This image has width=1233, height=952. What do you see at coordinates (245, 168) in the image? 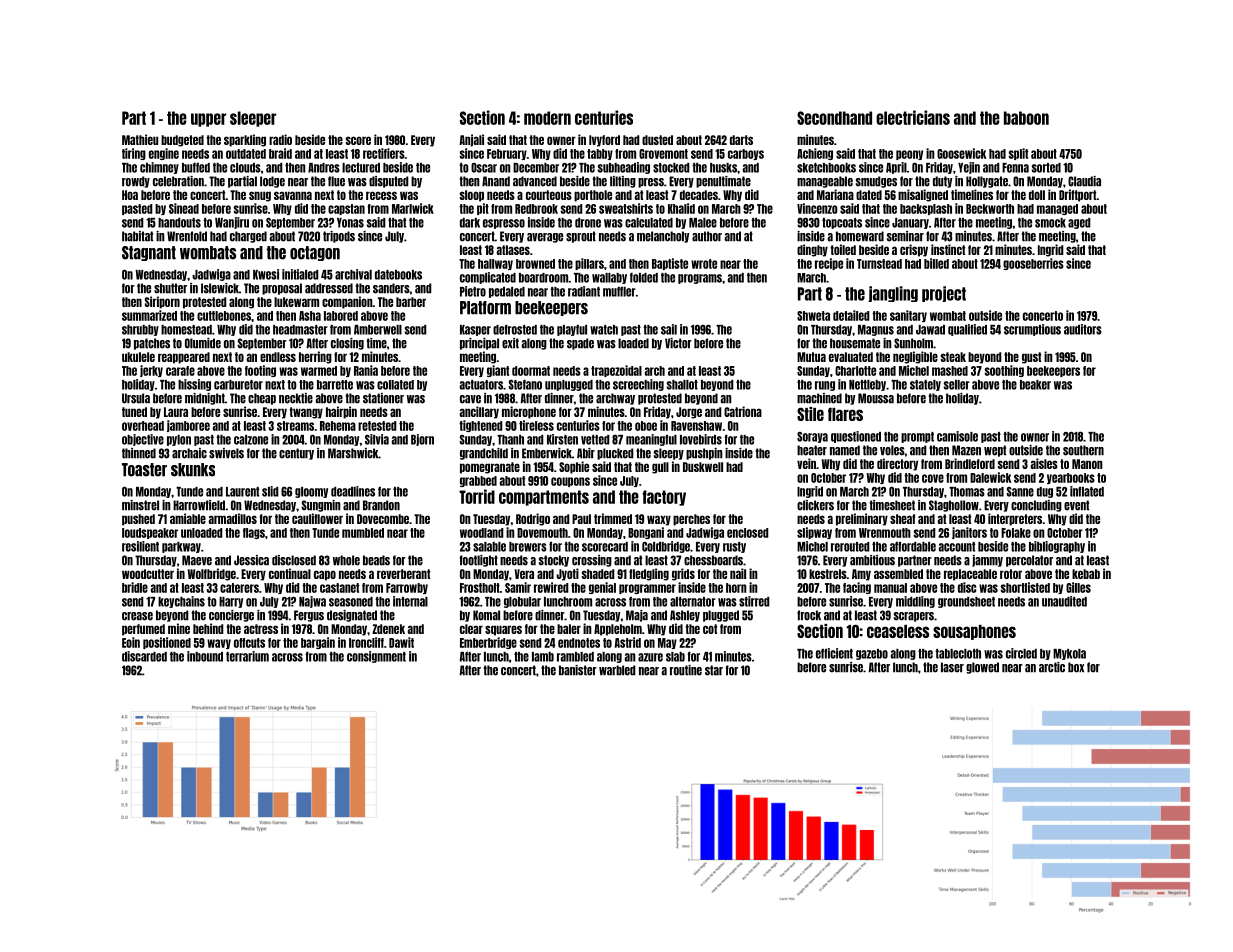
I see `clouds` at bounding box center [245, 168].
